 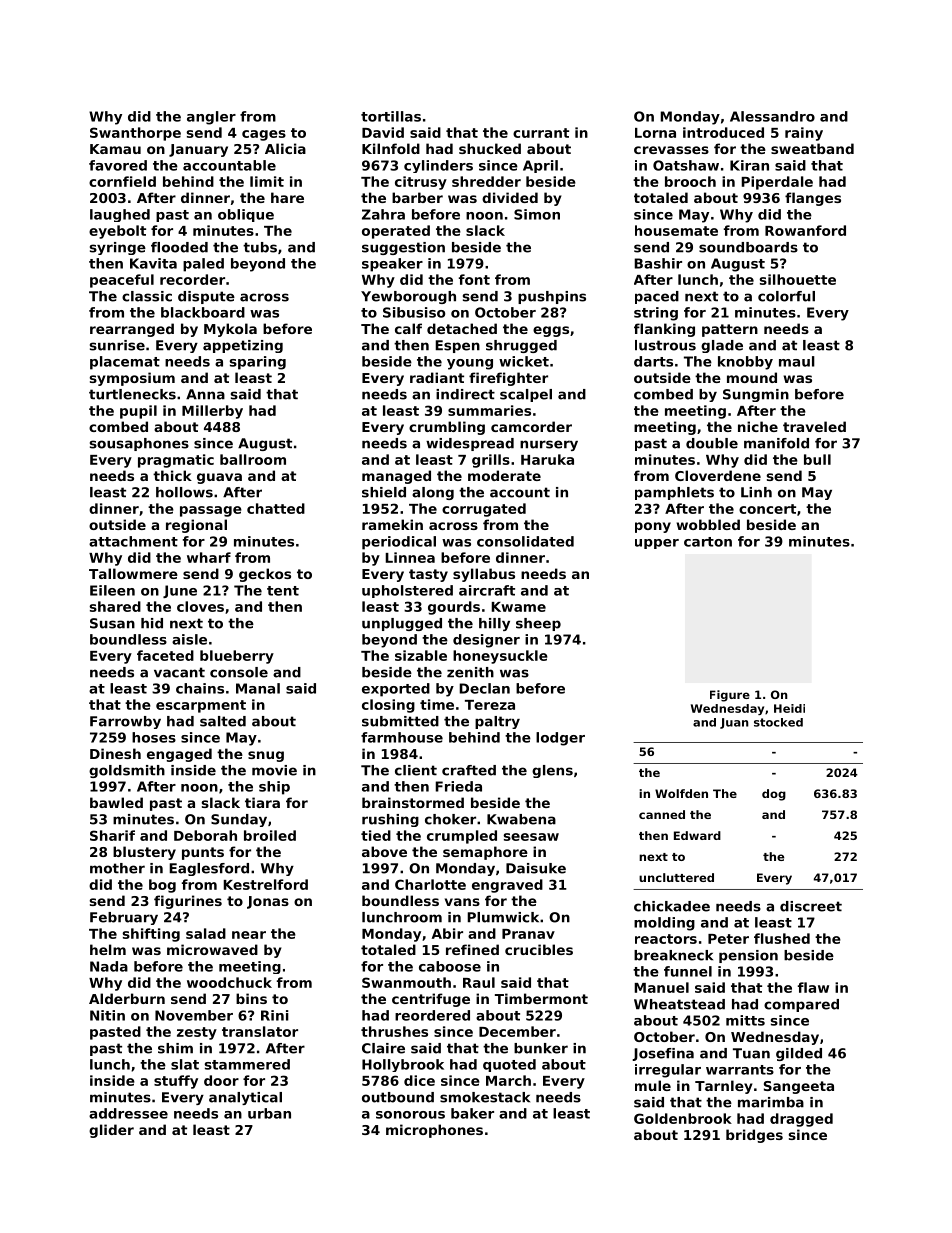 What do you see at coordinates (776, 443) in the screenshot?
I see `manifold` at bounding box center [776, 443].
